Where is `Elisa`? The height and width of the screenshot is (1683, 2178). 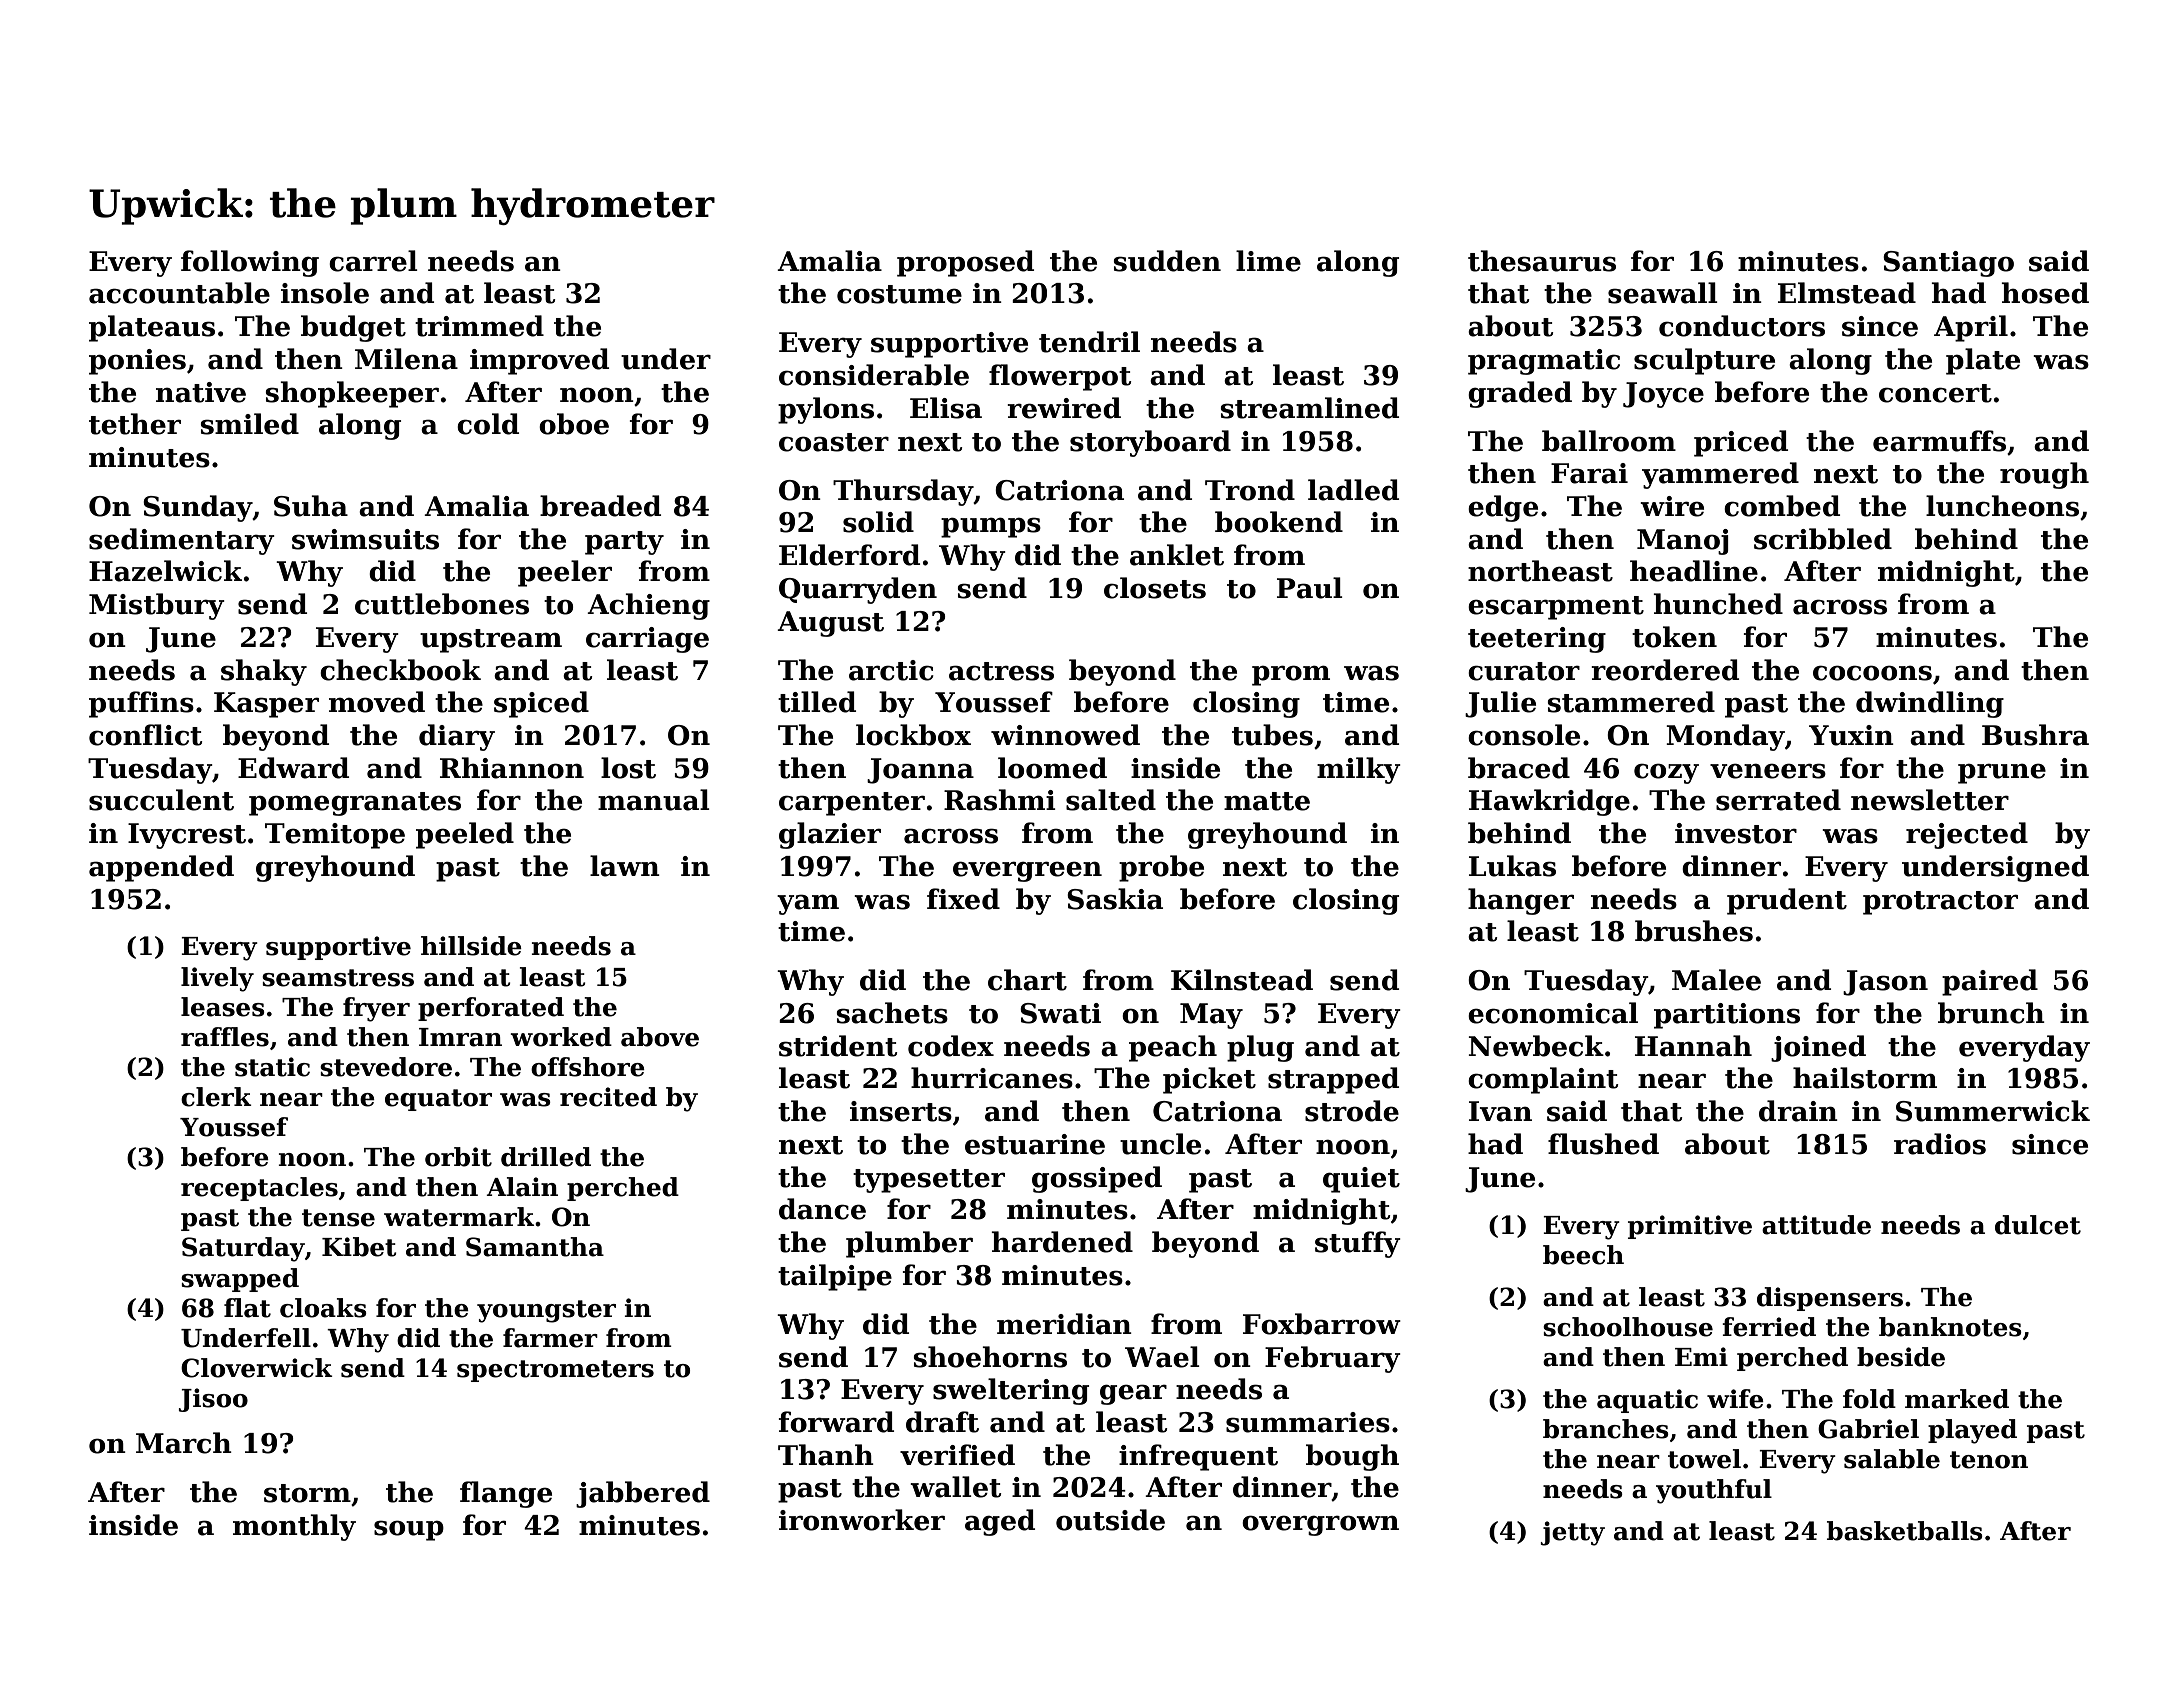 Elisa is located at coordinates (946, 408).
